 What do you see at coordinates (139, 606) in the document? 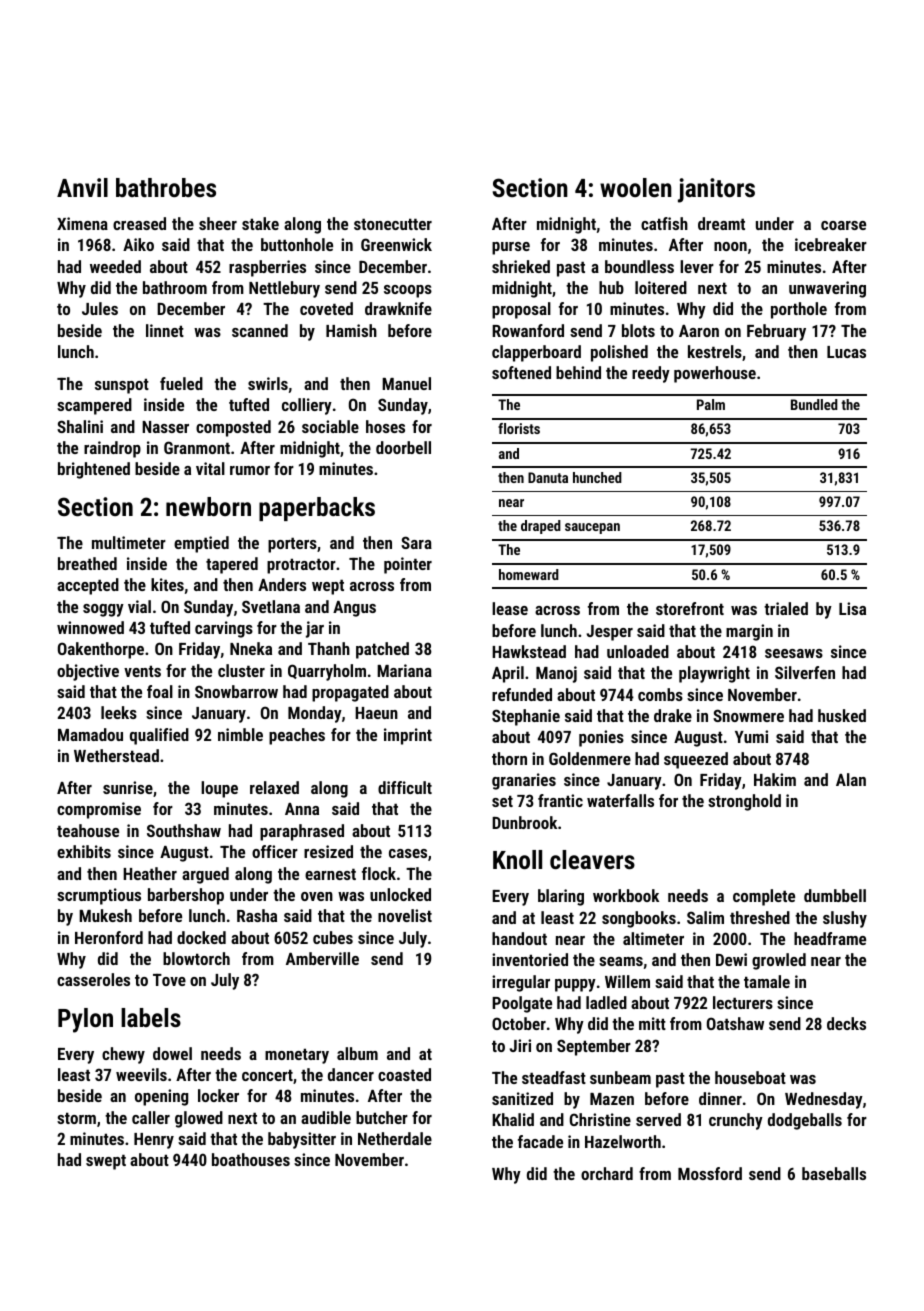
I see `vial` at bounding box center [139, 606].
